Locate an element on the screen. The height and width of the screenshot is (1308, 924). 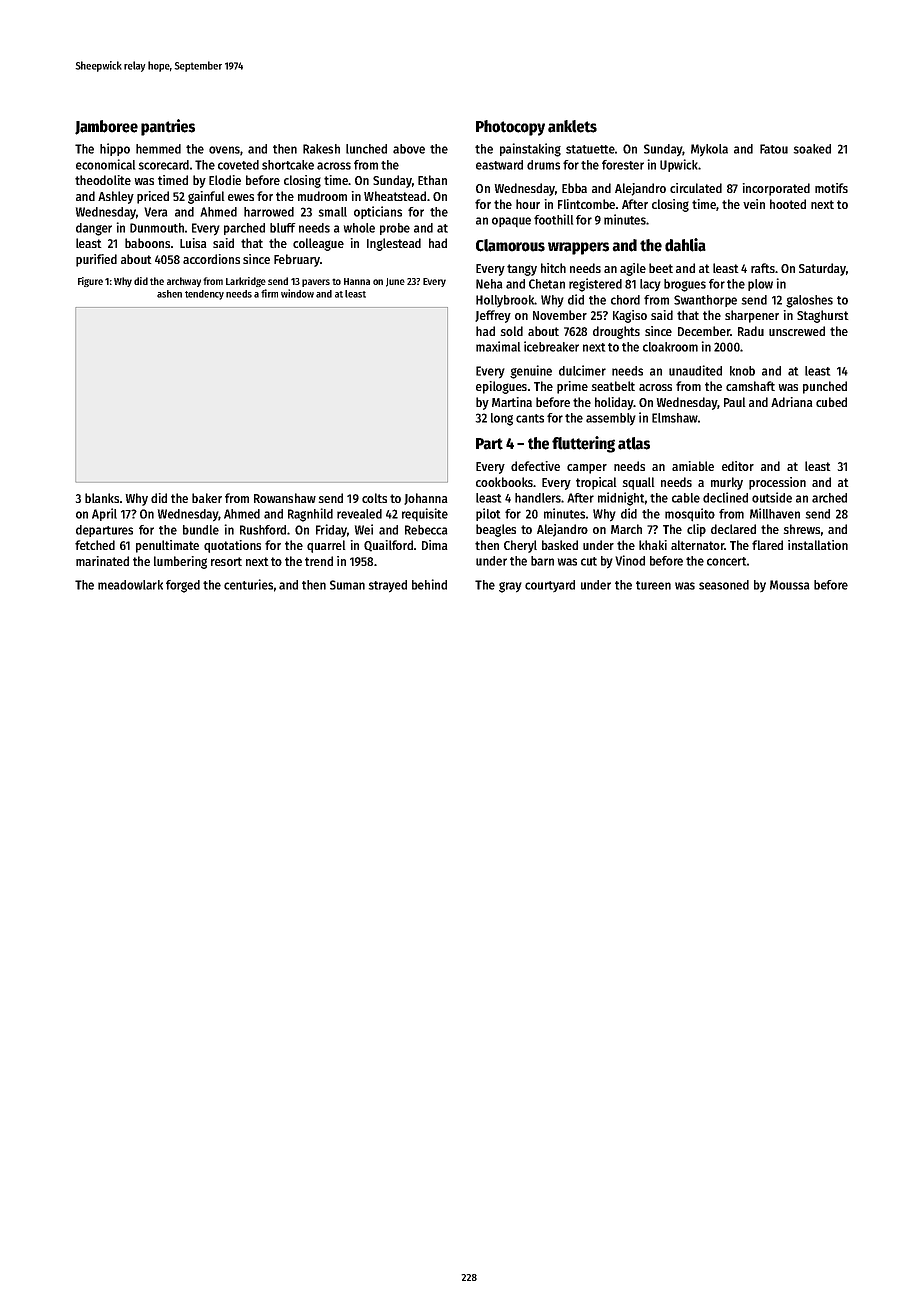
Ebba is located at coordinates (574, 188).
